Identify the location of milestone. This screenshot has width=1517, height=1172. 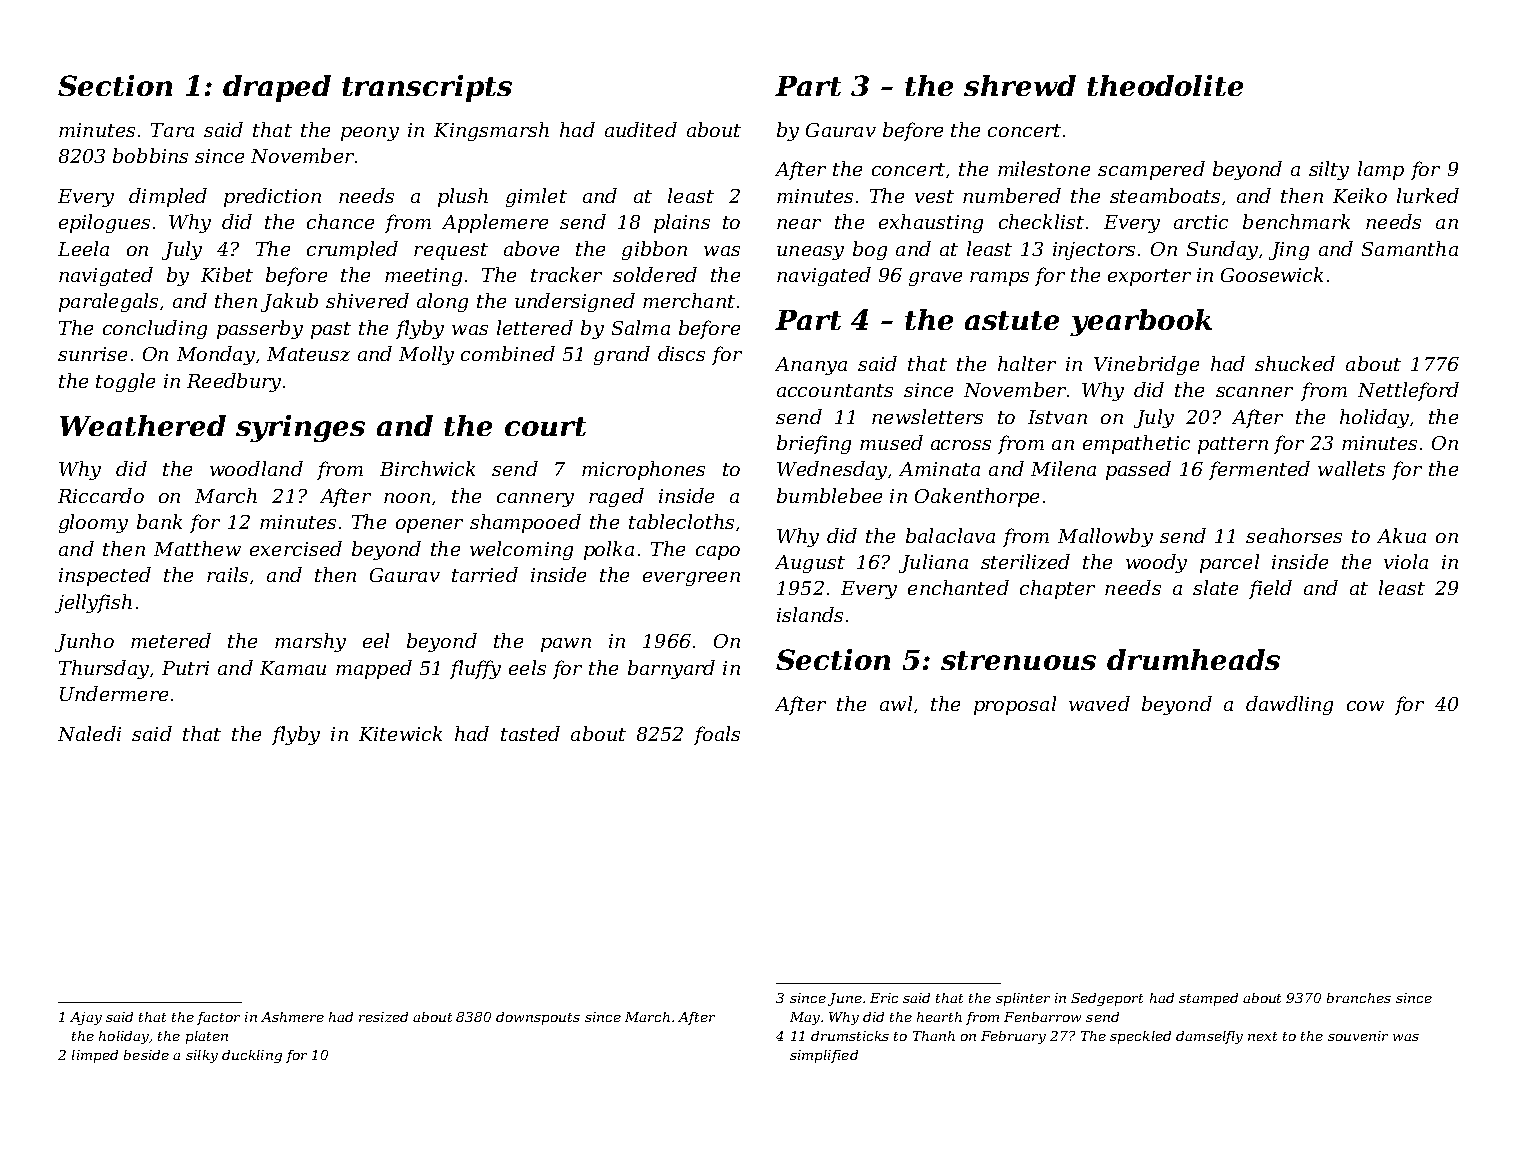
(1044, 168).
